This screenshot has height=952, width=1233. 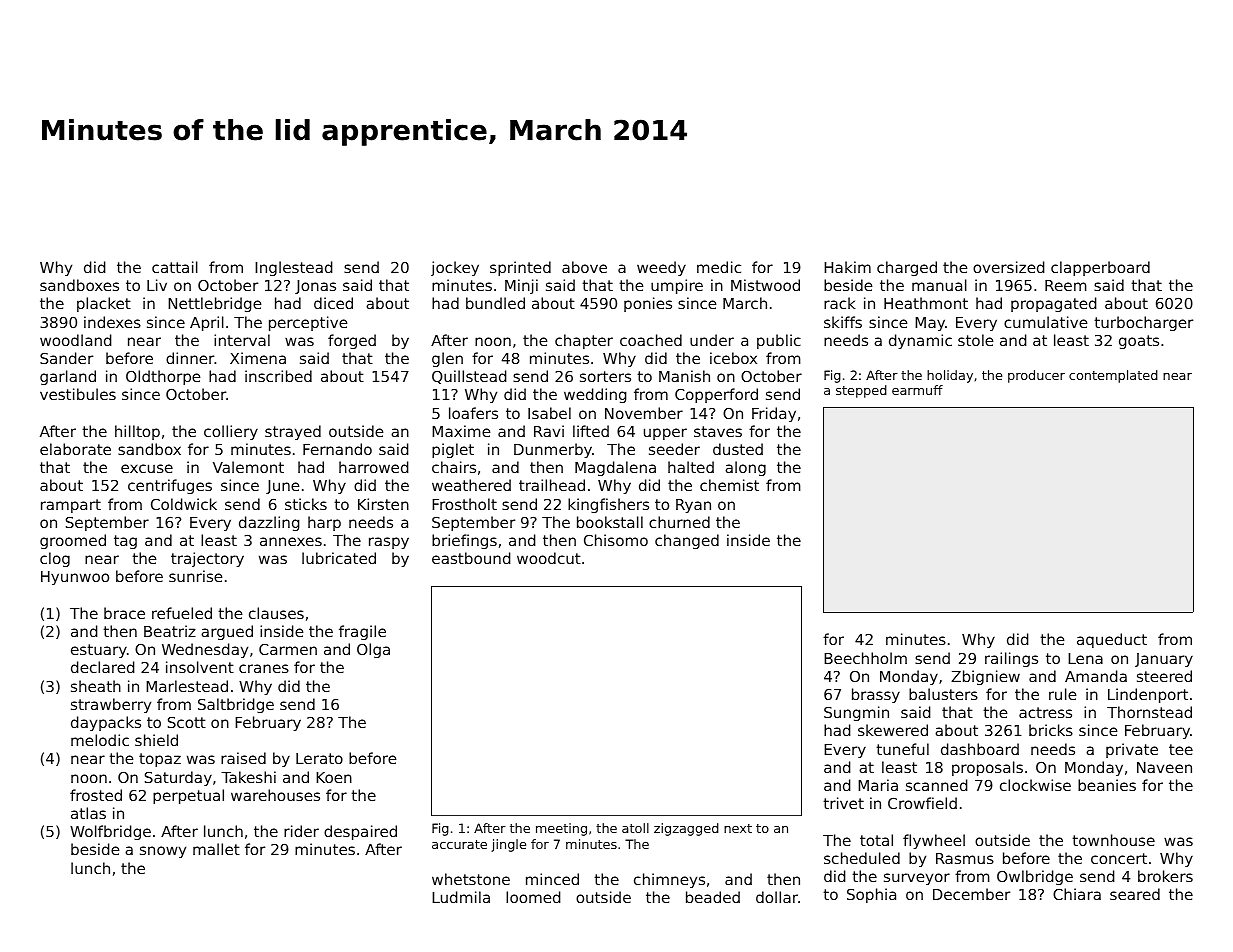 I want to click on meeting, so click(x=561, y=829).
